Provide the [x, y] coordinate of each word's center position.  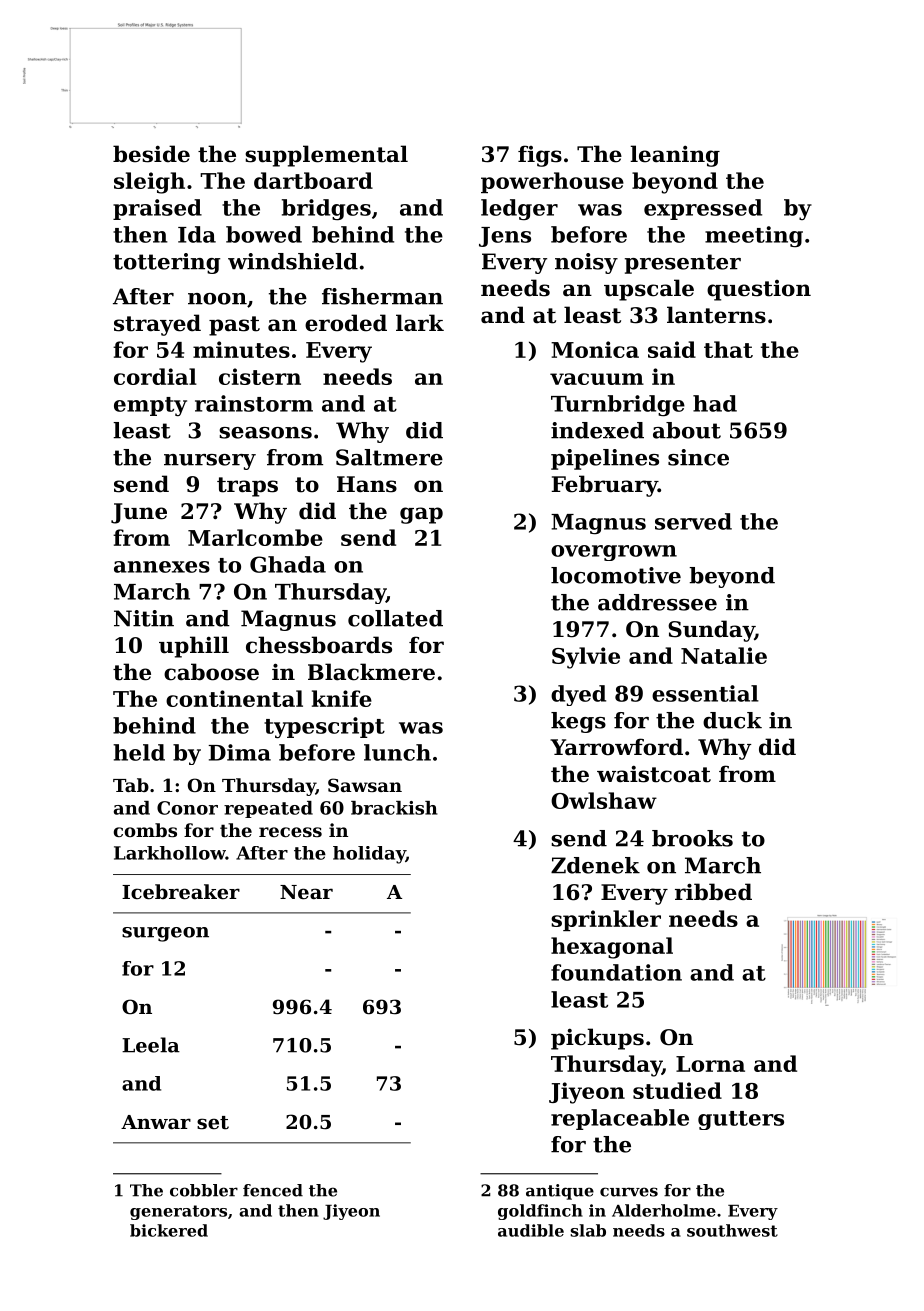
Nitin [144, 618]
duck [732, 720]
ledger [519, 209]
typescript [324, 727]
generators [178, 1212]
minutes [241, 349]
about [687, 430]
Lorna [710, 1064]
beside [151, 154]
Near [306, 892]
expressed [703, 209]
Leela [151, 1045]
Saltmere [389, 457]
